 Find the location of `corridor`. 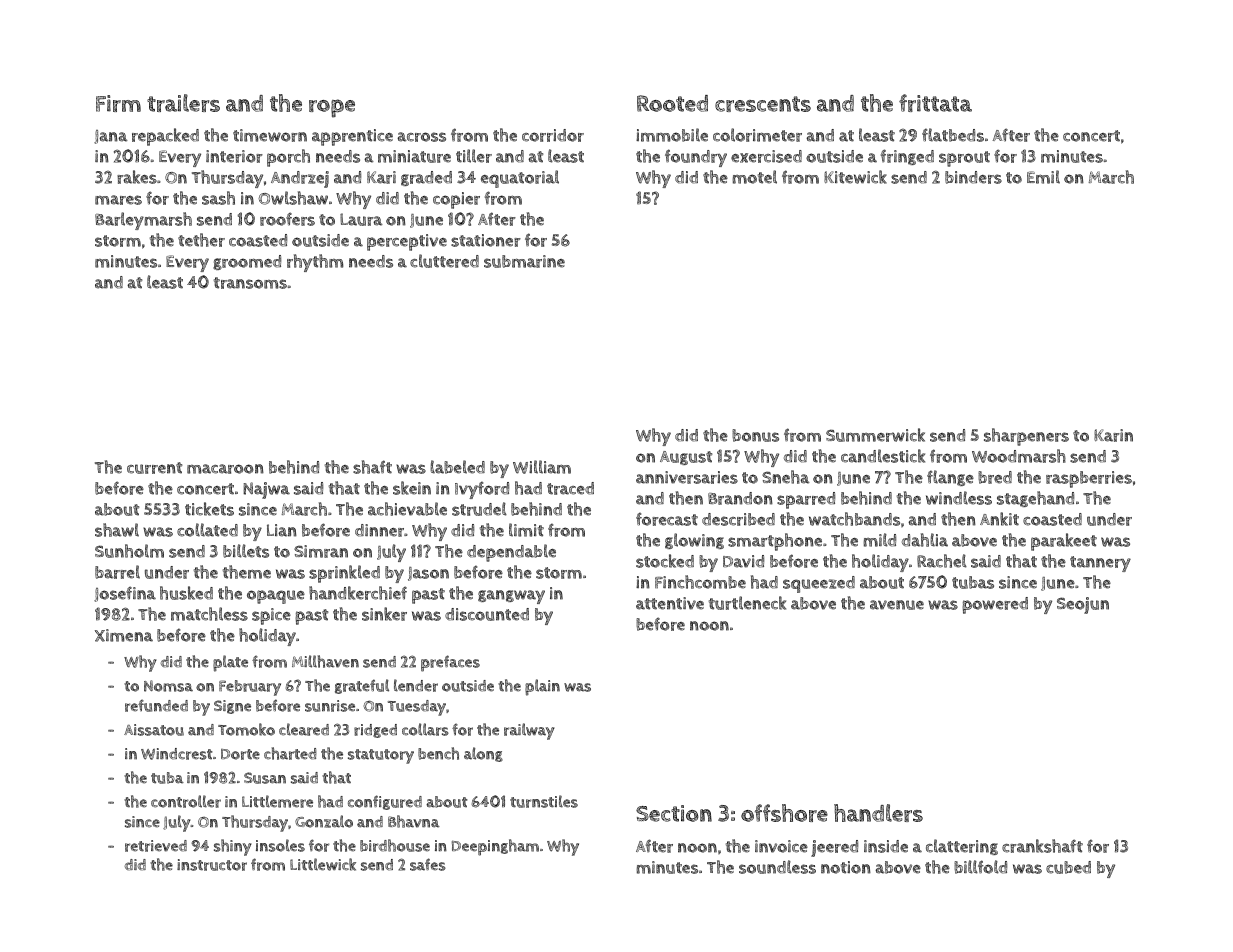

corridor is located at coordinates (553, 135).
